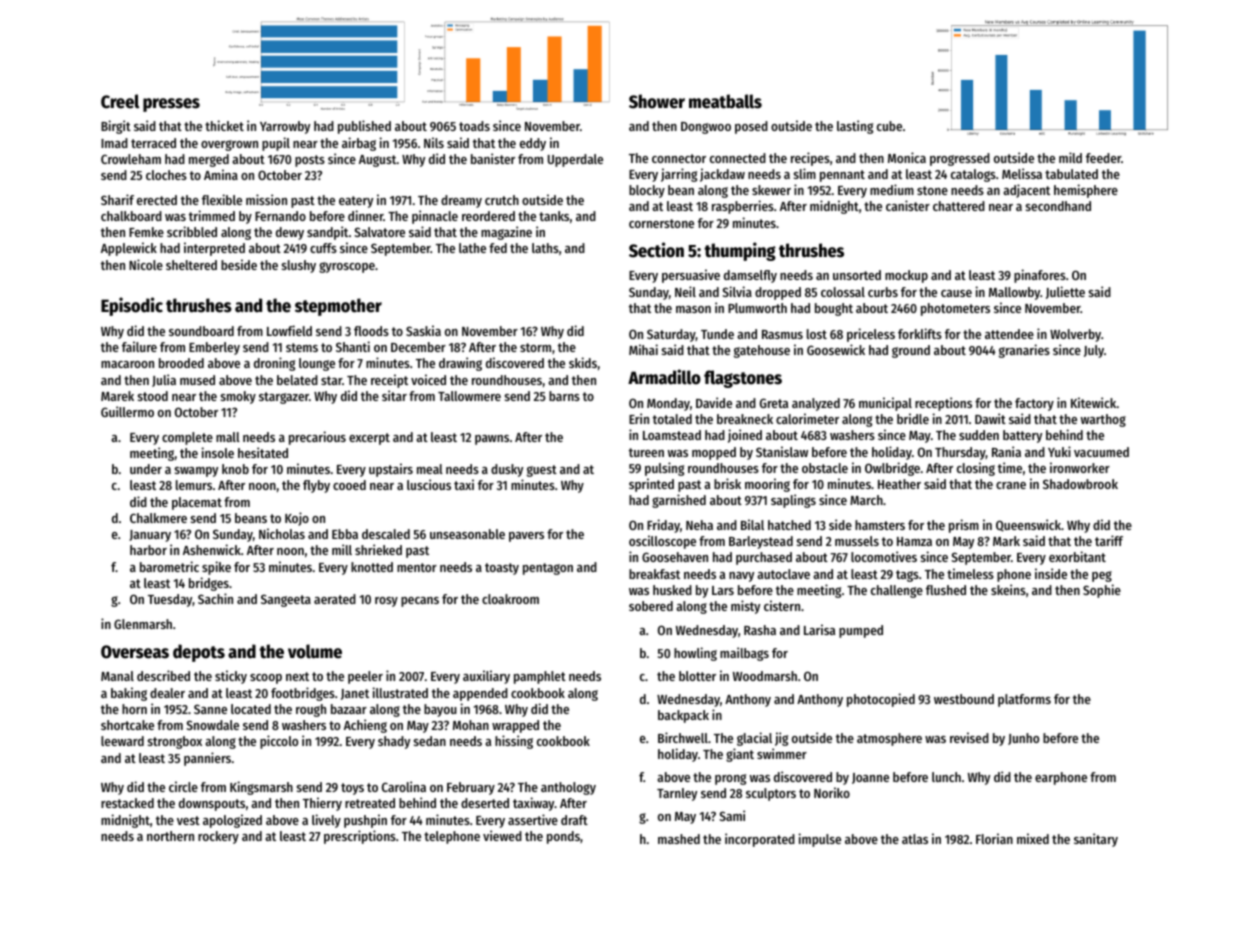 The width and height of the document is (1233, 952). I want to click on tariff, so click(1109, 540).
